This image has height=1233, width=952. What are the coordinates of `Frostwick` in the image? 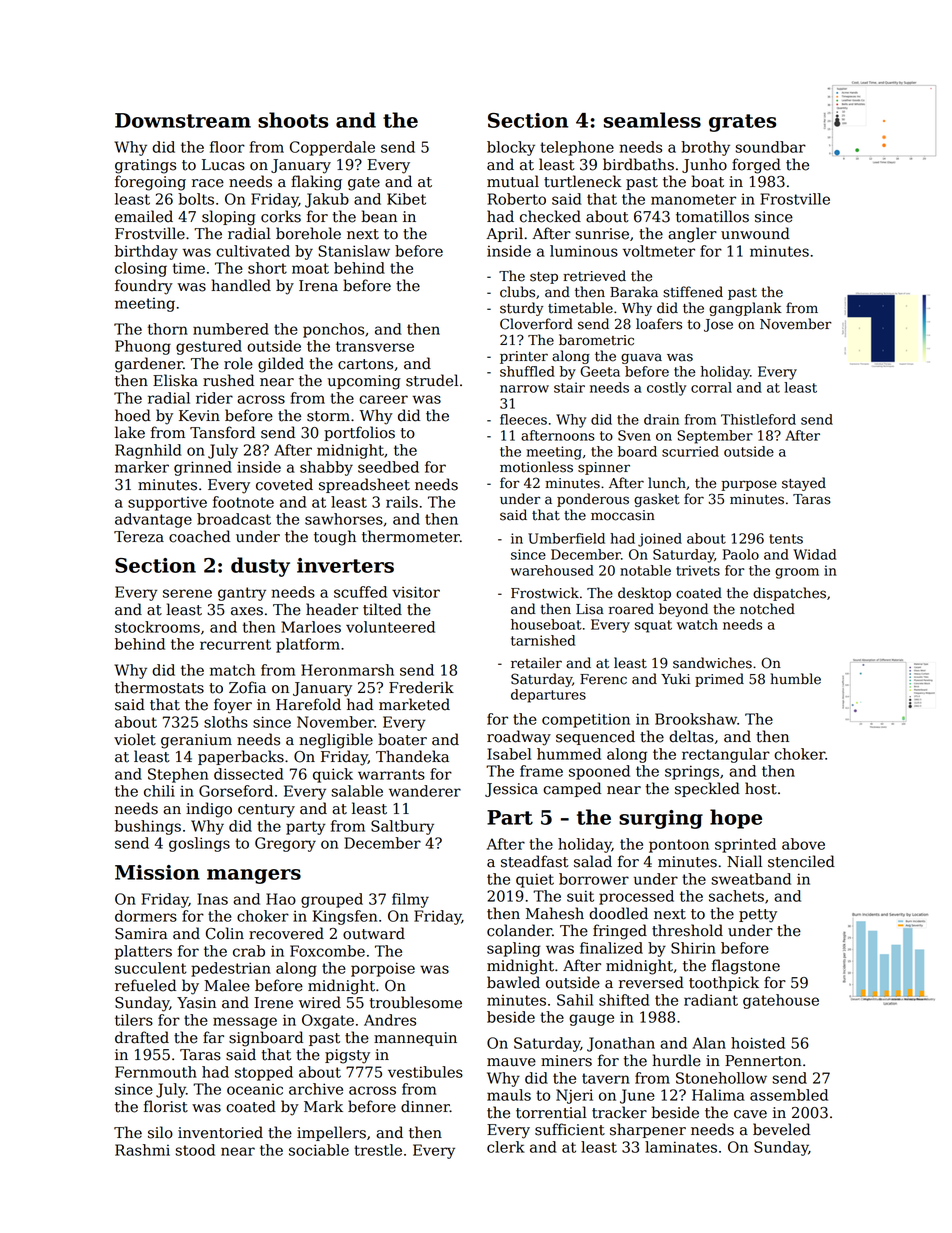 It's located at (545, 593).
